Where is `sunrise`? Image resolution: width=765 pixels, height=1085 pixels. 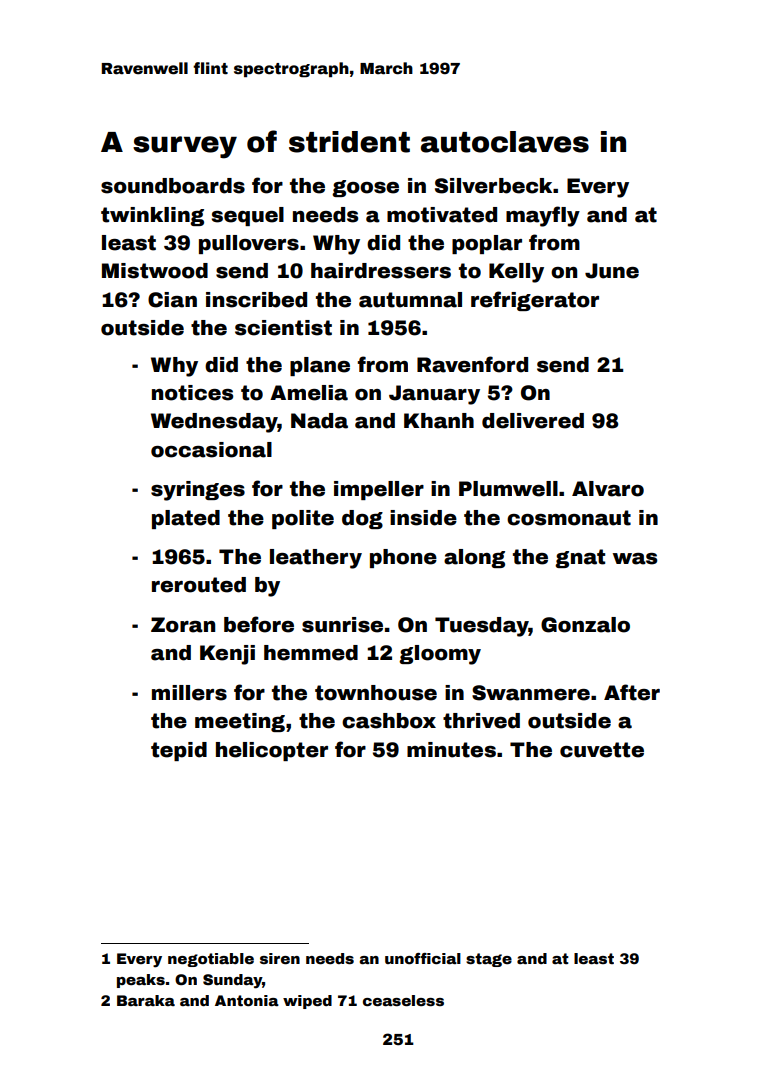
sunrise is located at coordinates (342, 625).
